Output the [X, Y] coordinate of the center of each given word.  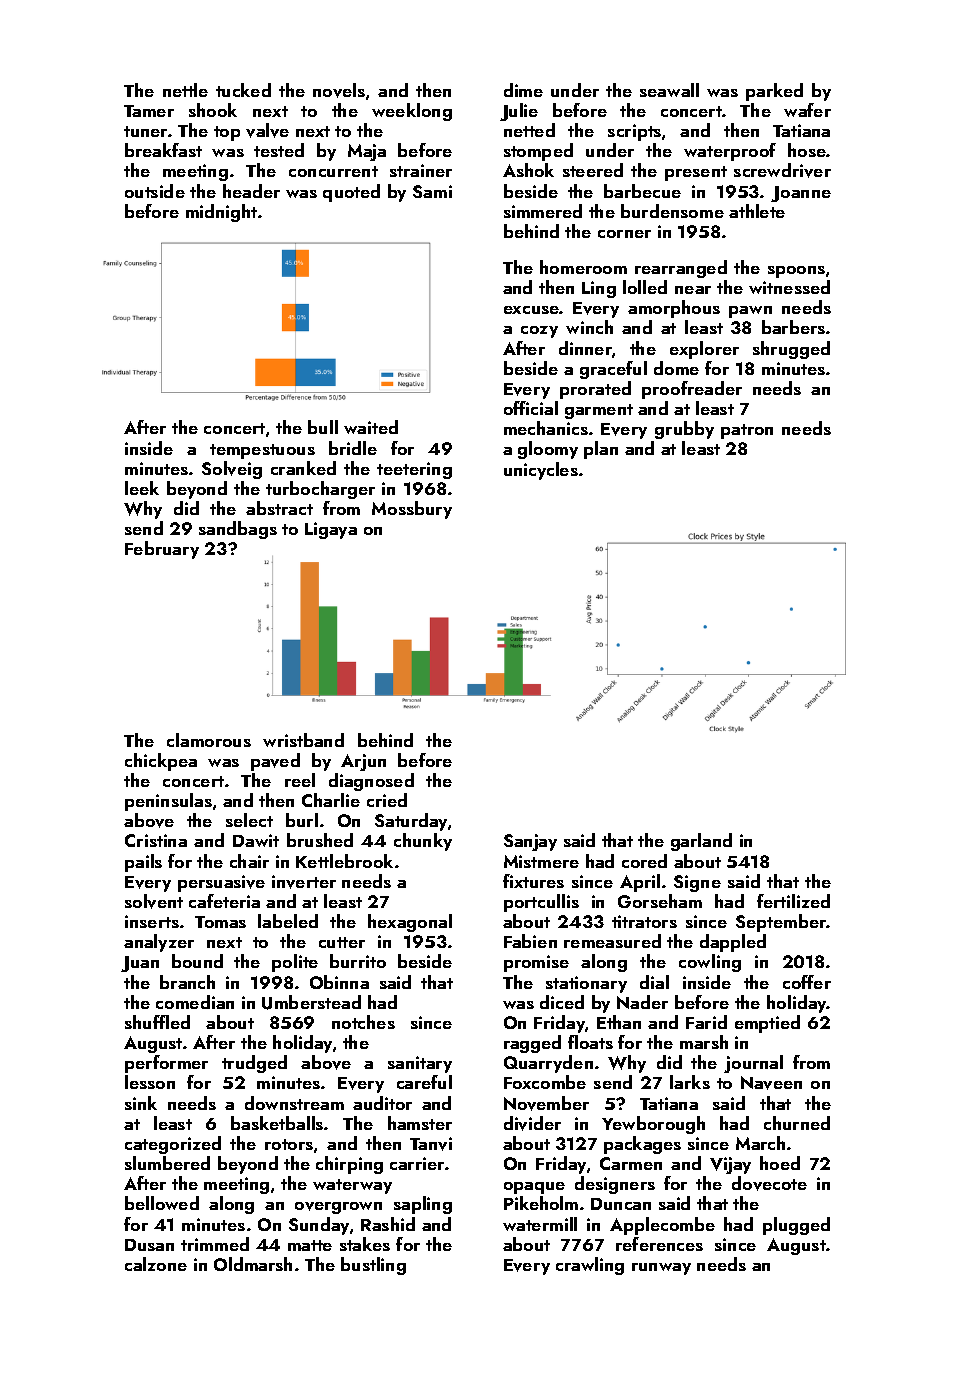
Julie [519, 112]
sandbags [238, 530]
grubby [684, 430]
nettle [185, 90]
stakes [365, 1244]
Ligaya [331, 530]
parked [774, 92]
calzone [156, 1264]
